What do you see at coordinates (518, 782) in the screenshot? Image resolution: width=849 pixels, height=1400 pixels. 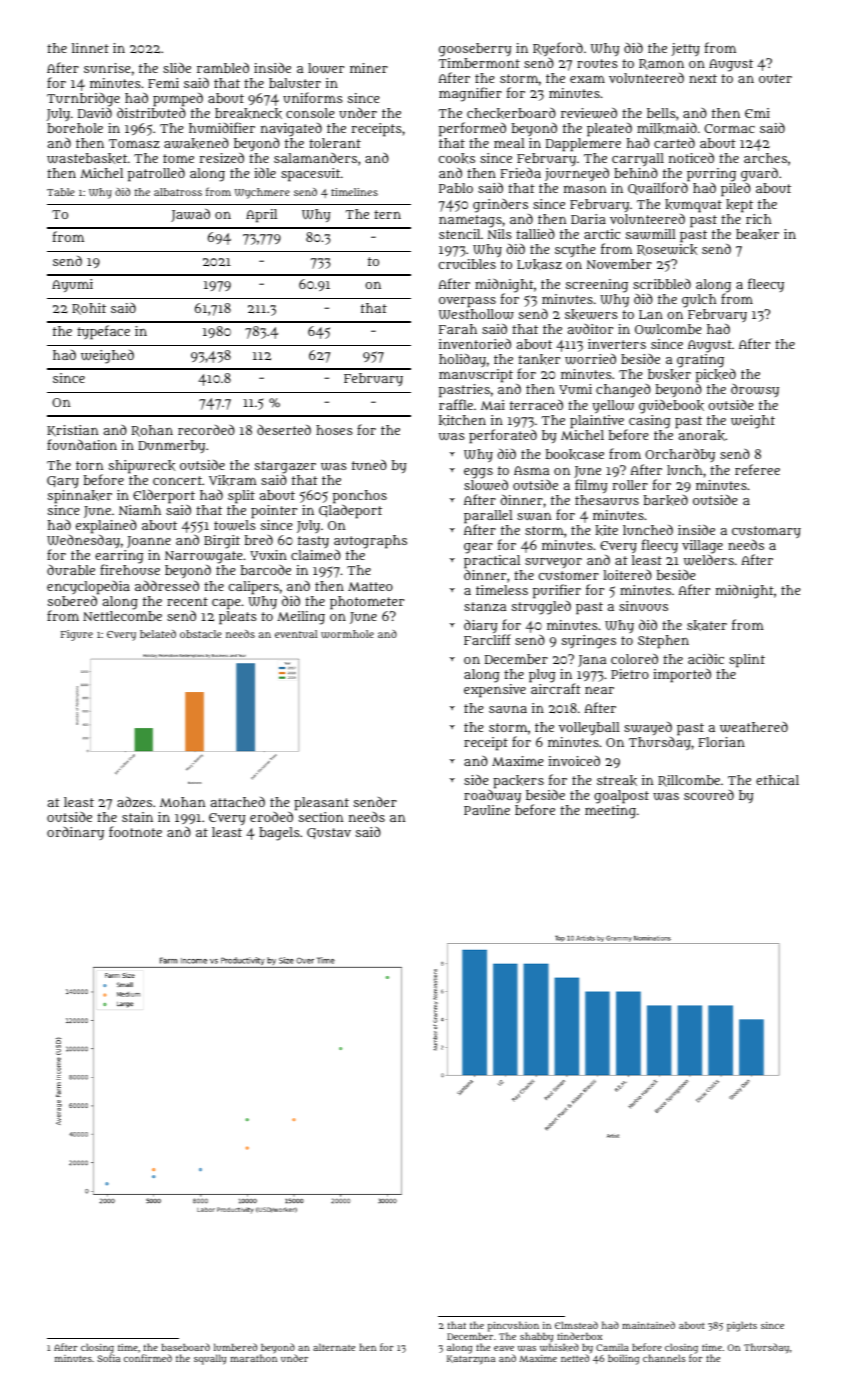 I see `packers` at bounding box center [518, 782].
